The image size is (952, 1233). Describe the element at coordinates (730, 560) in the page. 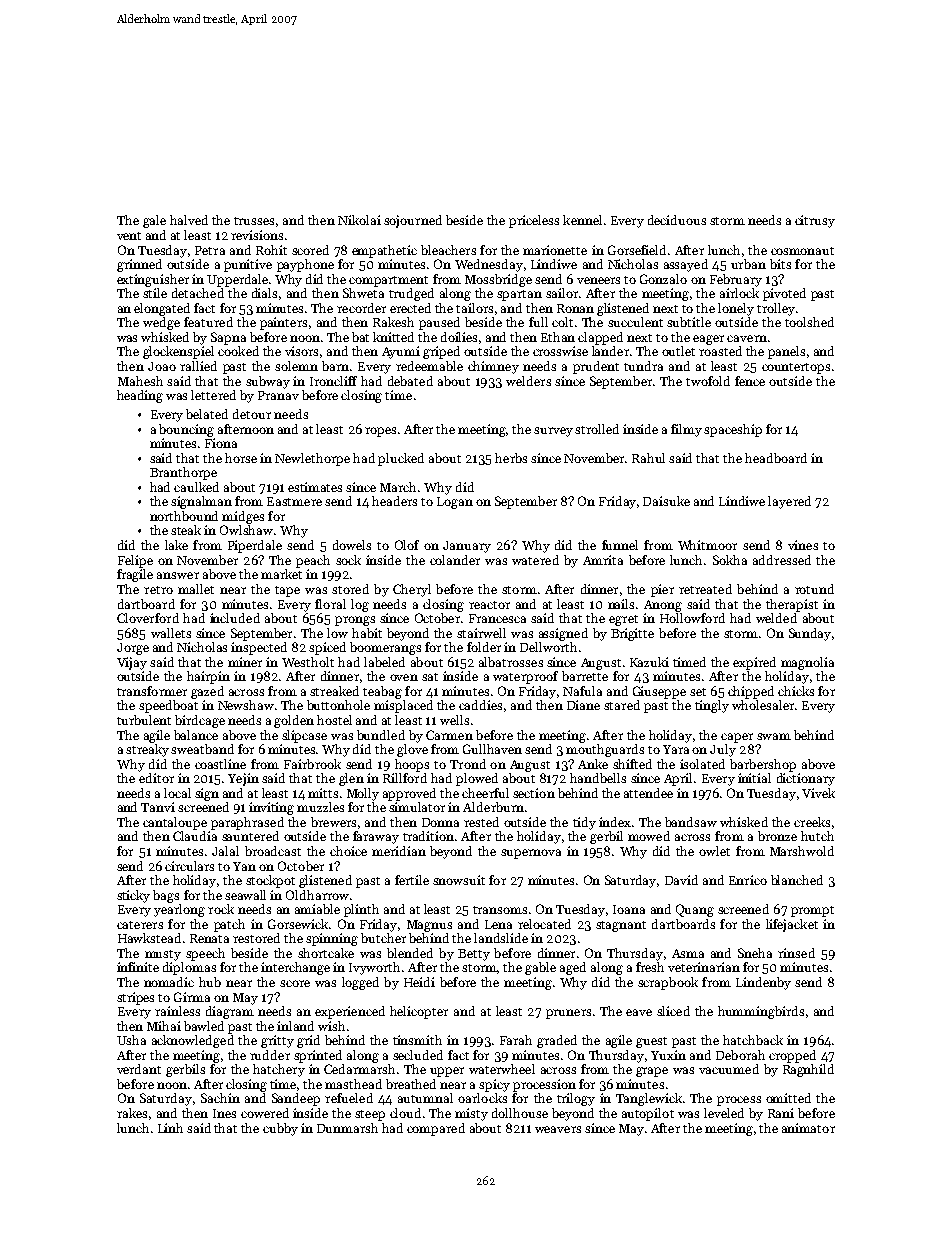

I see `Sokha` at that location.
